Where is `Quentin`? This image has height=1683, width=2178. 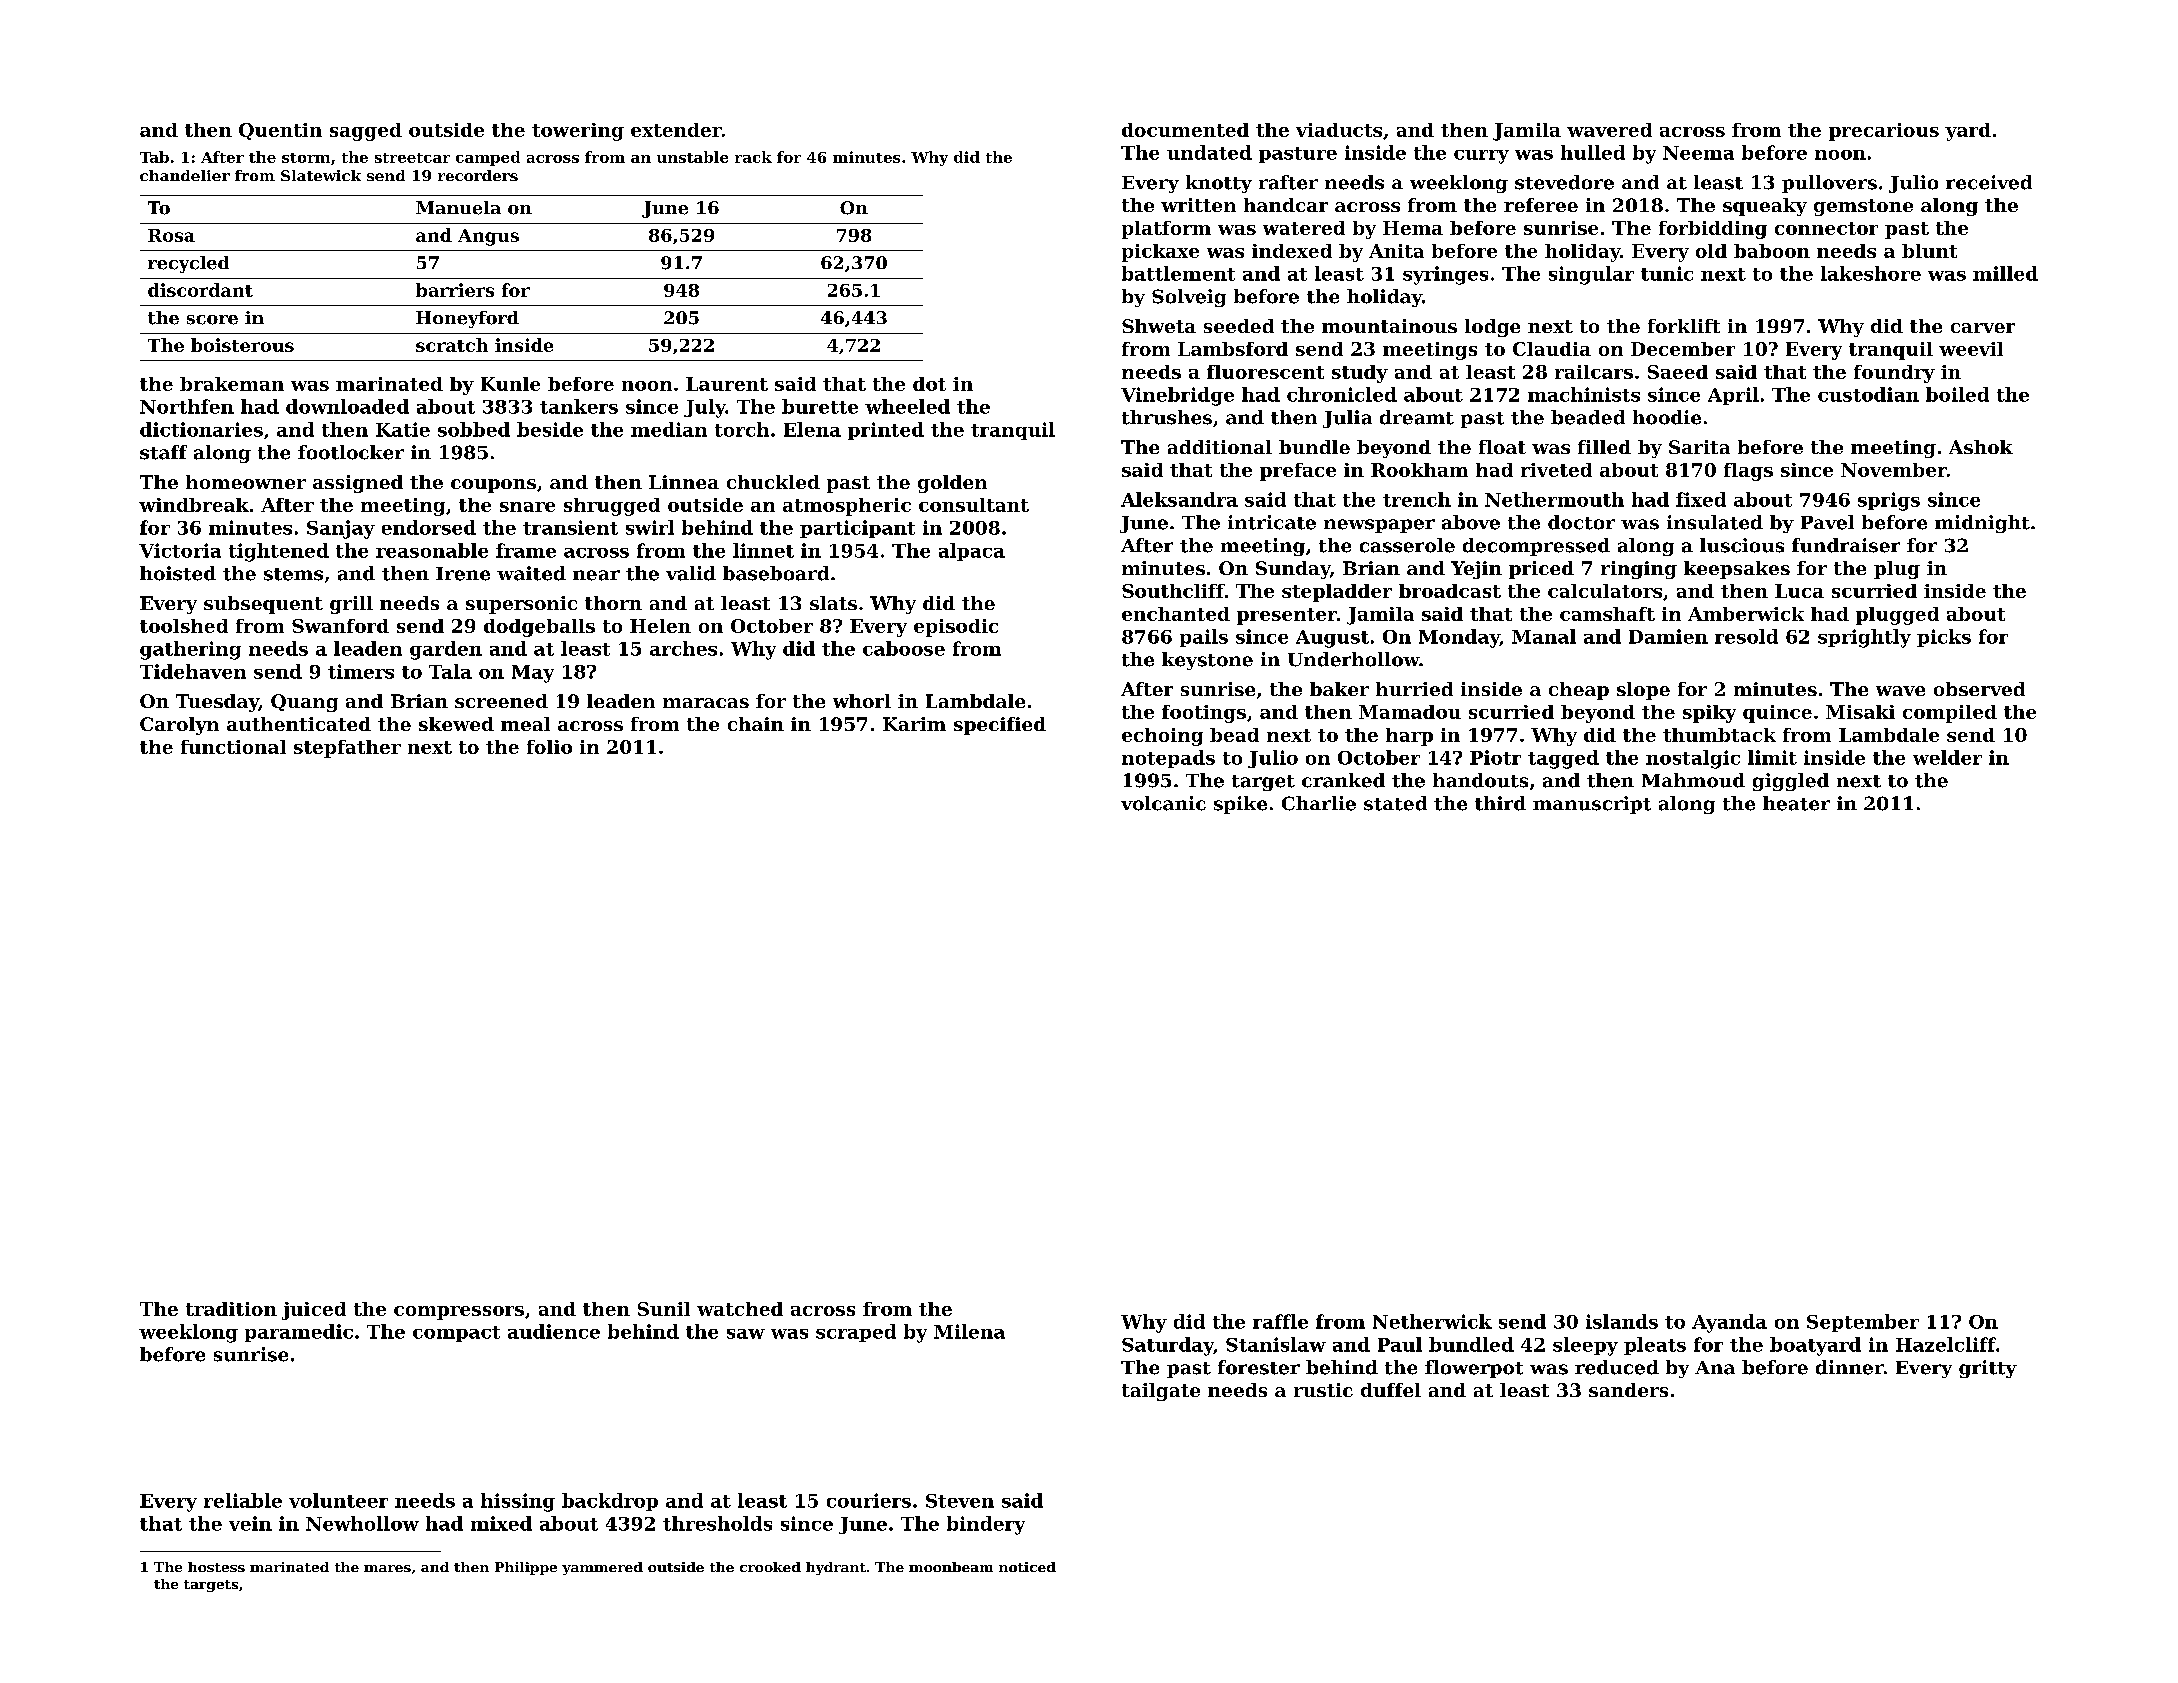 Quentin is located at coordinates (280, 131).
